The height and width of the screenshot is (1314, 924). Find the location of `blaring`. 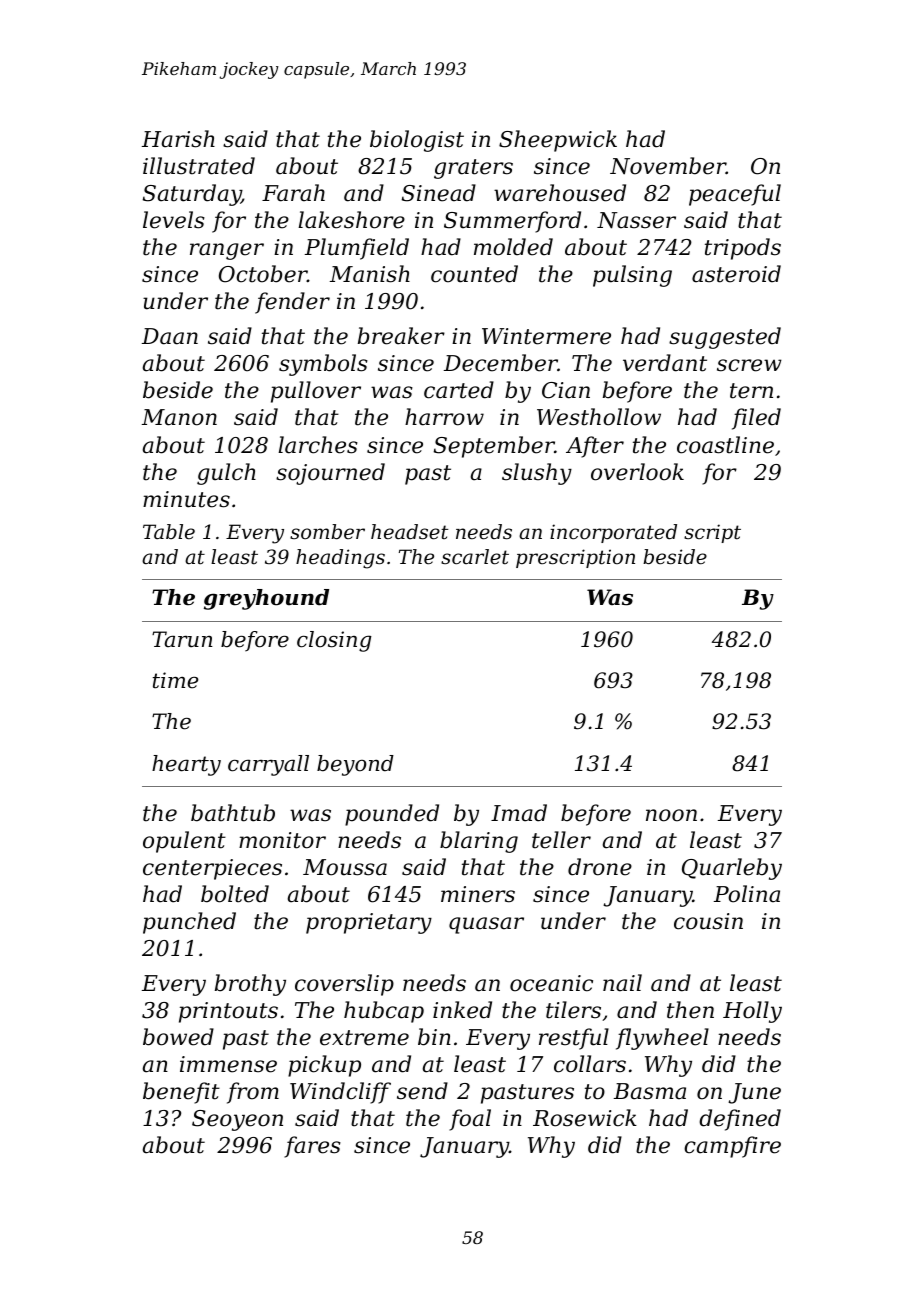

blaring is located at coordinates (479, 842).
